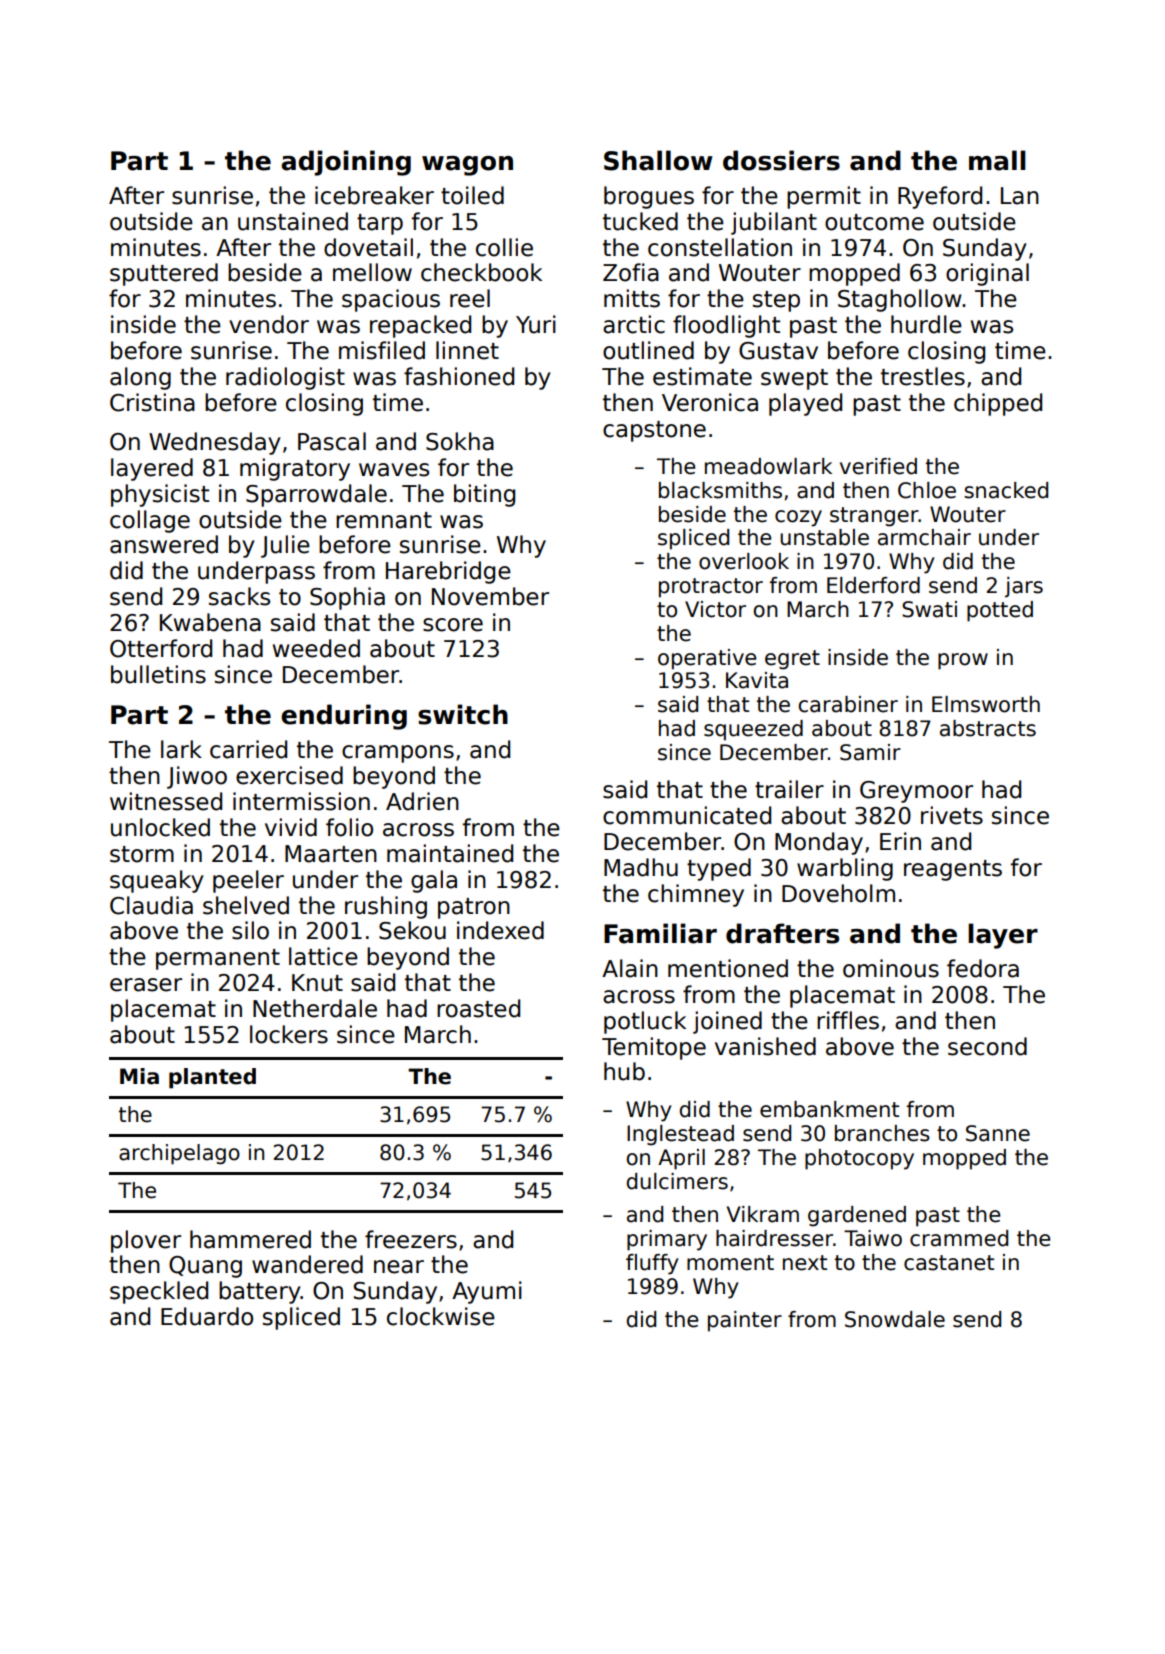  What do you see at coordinates (504, 247) in the screenshot?
I see `collie` at bounding box center [504, 247].
